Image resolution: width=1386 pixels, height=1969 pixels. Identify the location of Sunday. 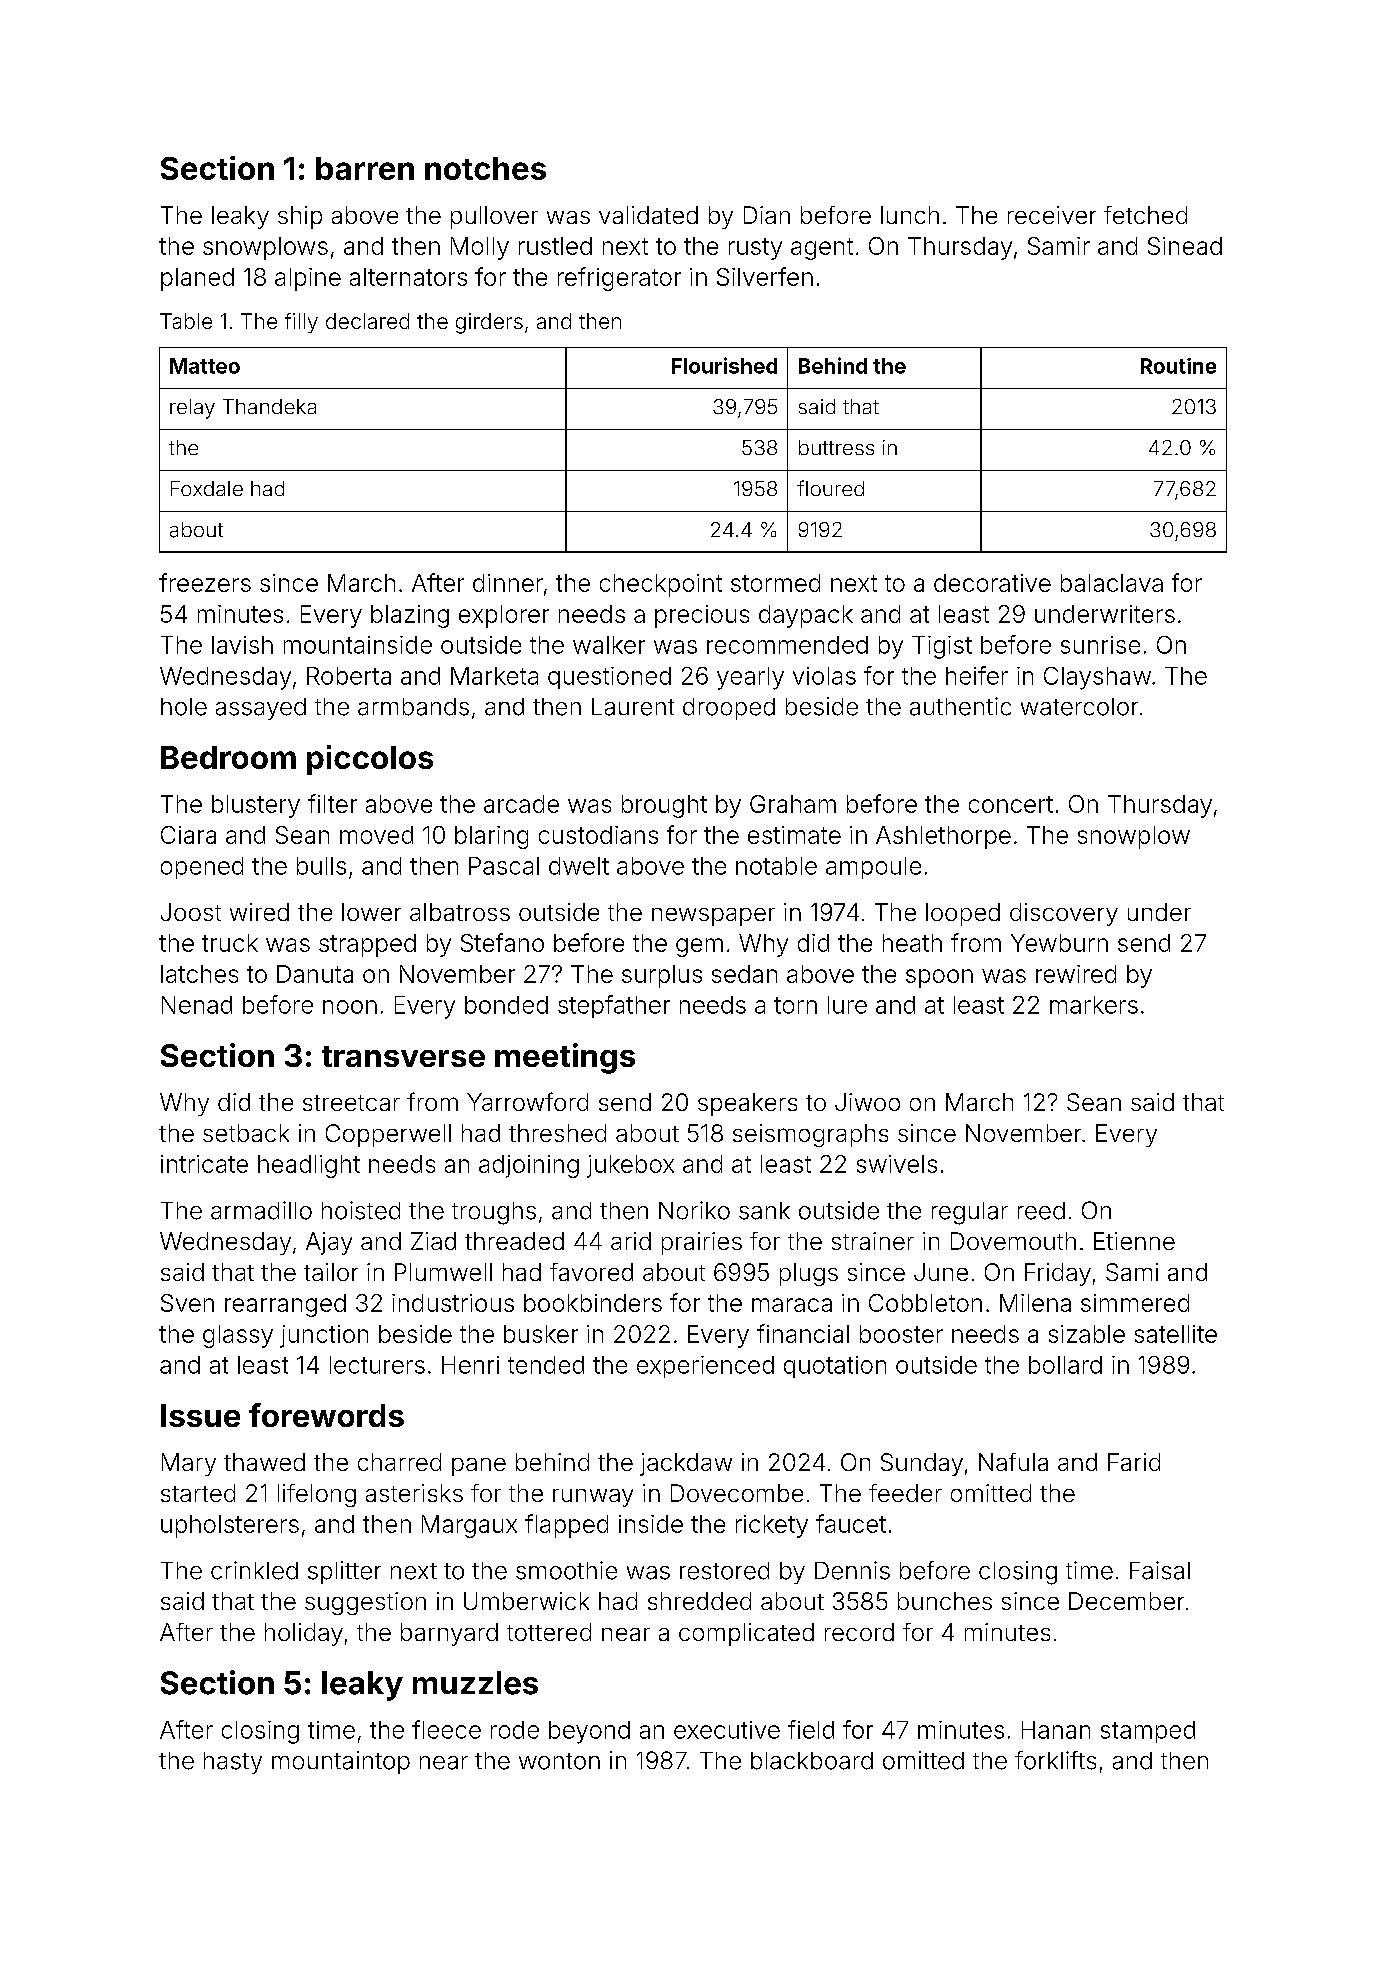
(922, 1464).
